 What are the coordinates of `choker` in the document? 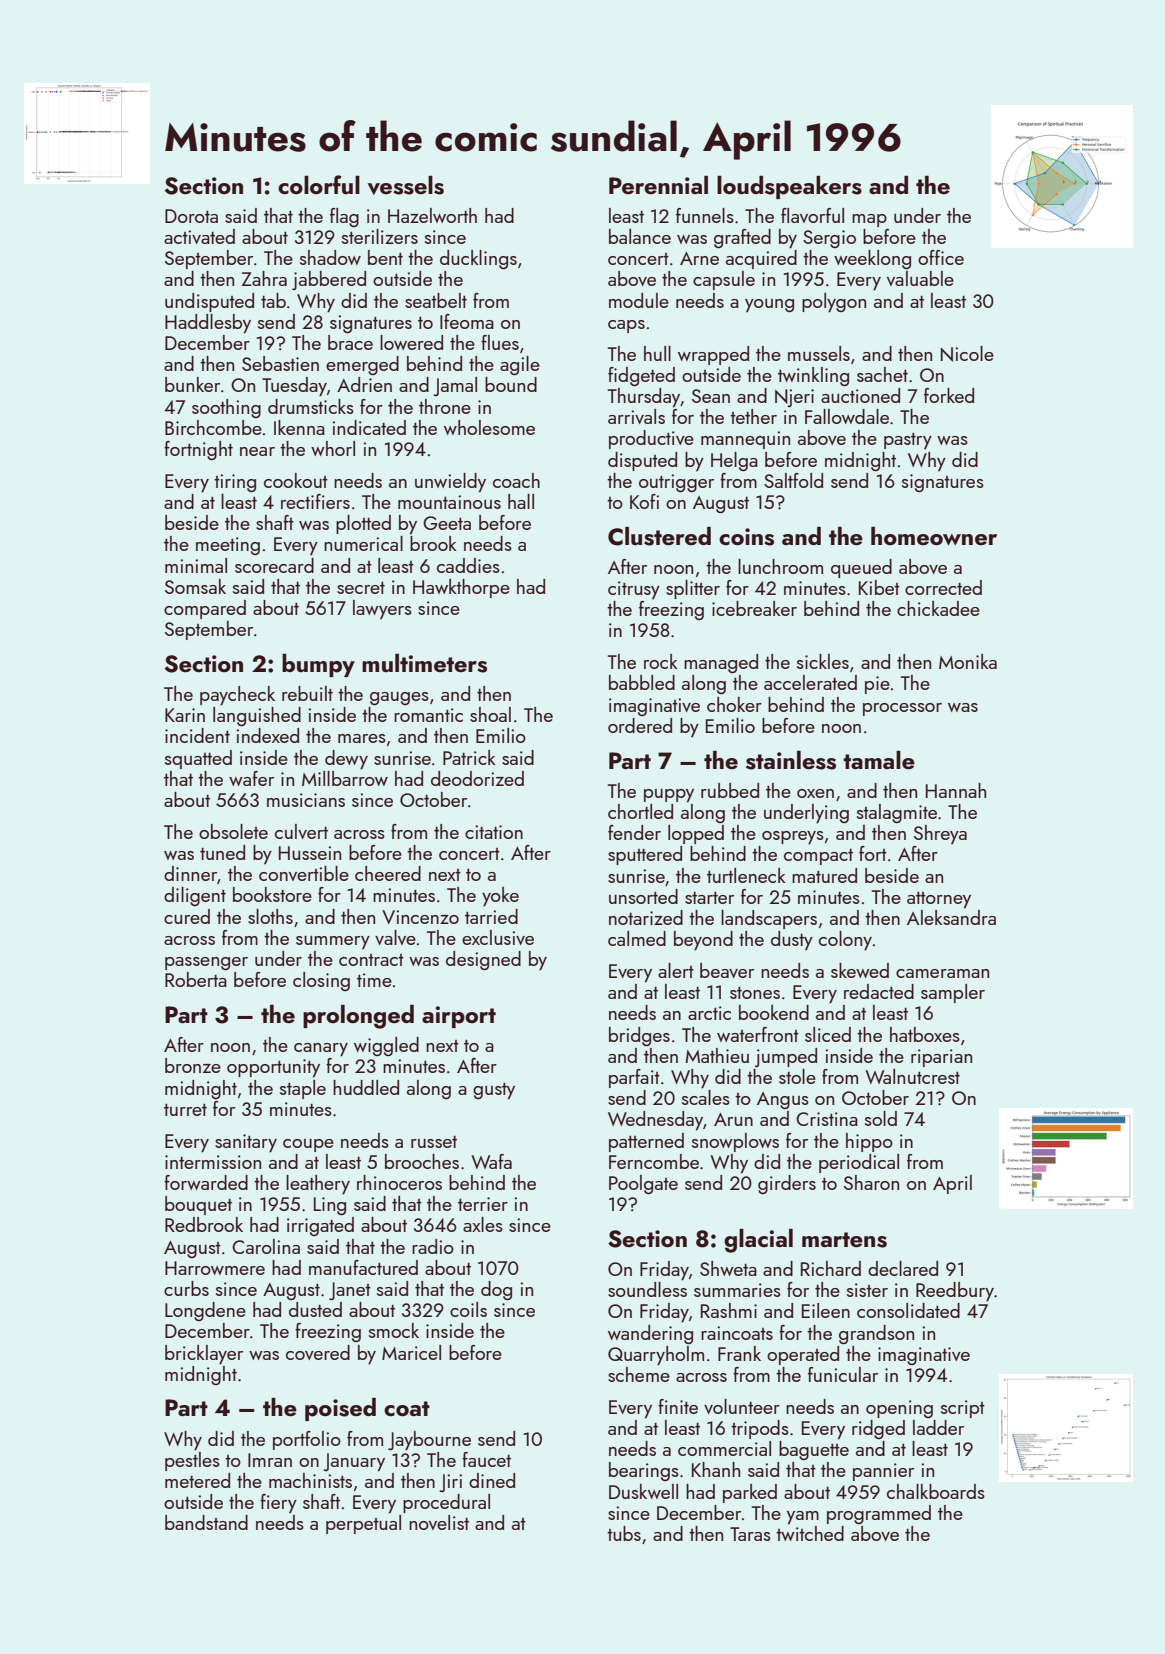 It's located at (734, 704).
